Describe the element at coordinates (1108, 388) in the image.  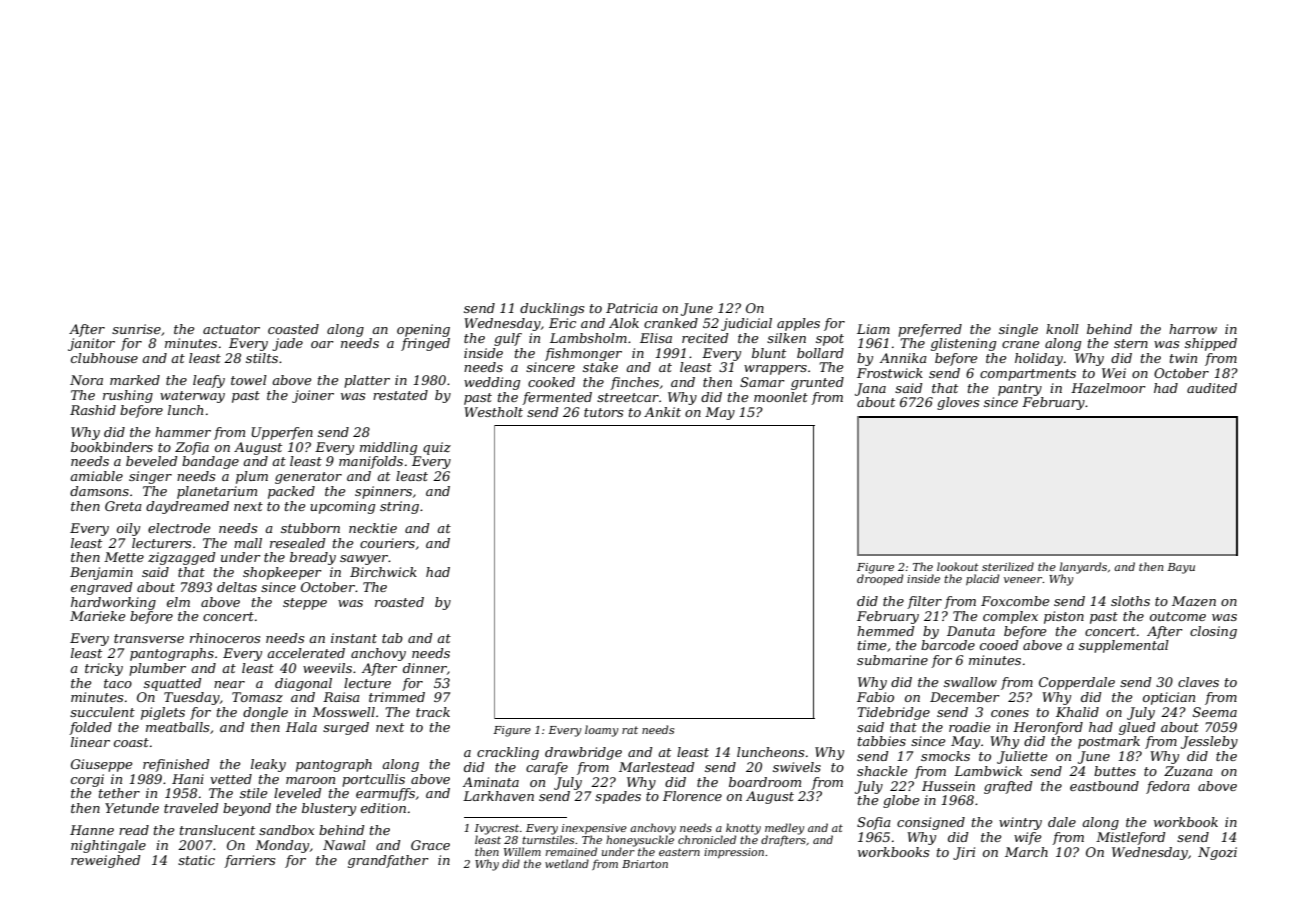
I see `Hazelmoor` at that location.
